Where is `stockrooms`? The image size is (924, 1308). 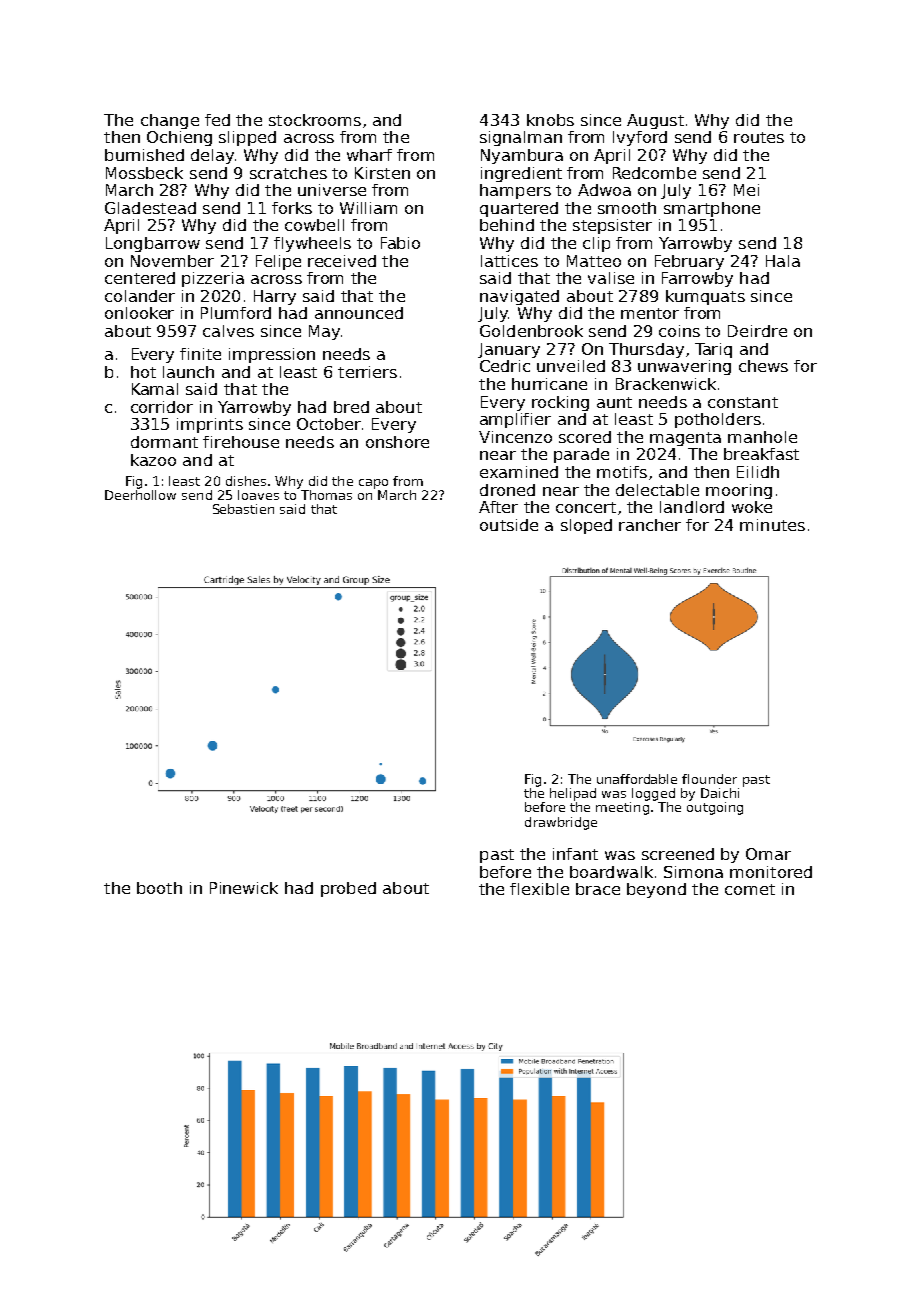
stockrooms is located at coordinates (315, 120).
